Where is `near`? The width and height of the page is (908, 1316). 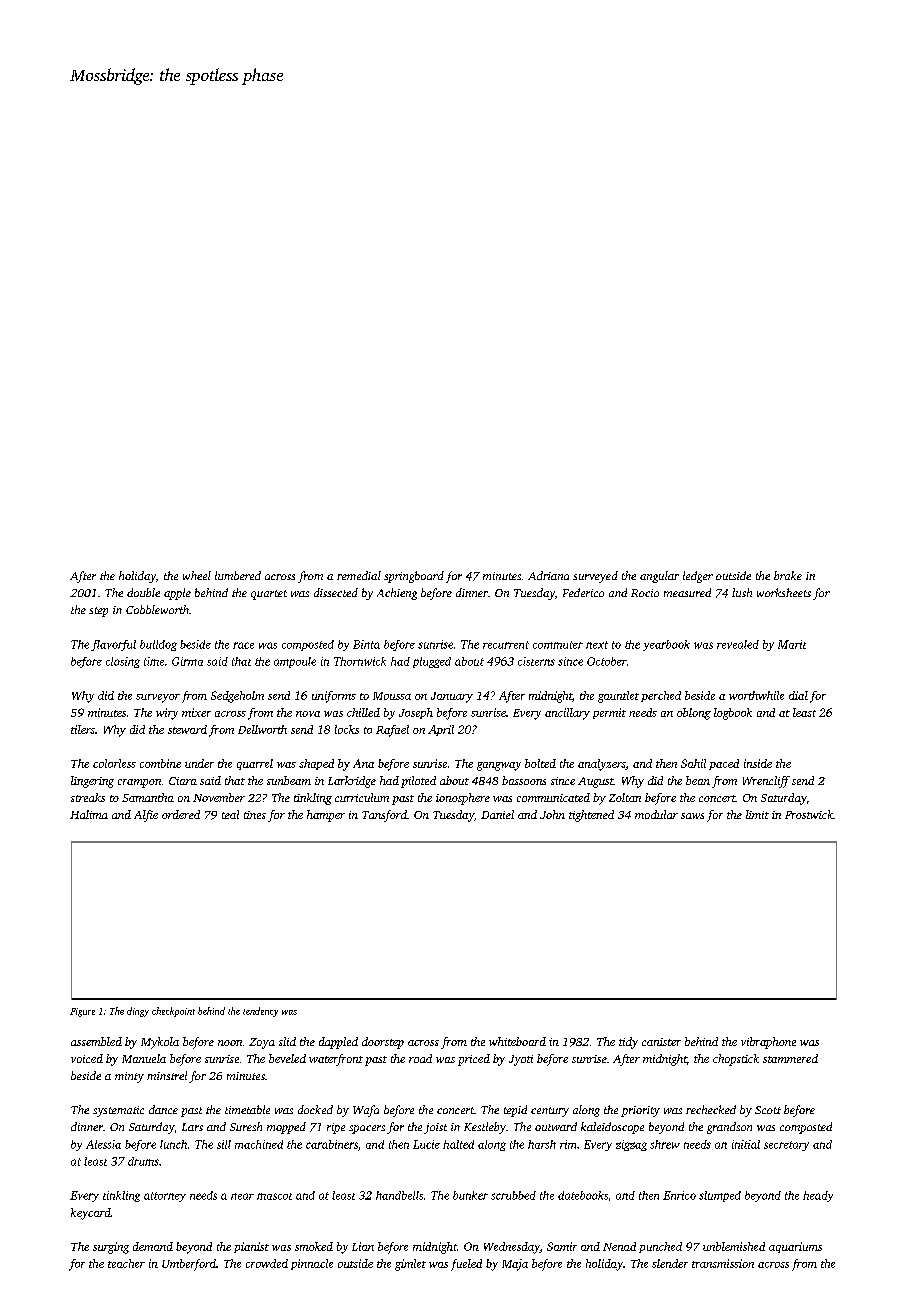 near is located at coordinates (242, 1196).
